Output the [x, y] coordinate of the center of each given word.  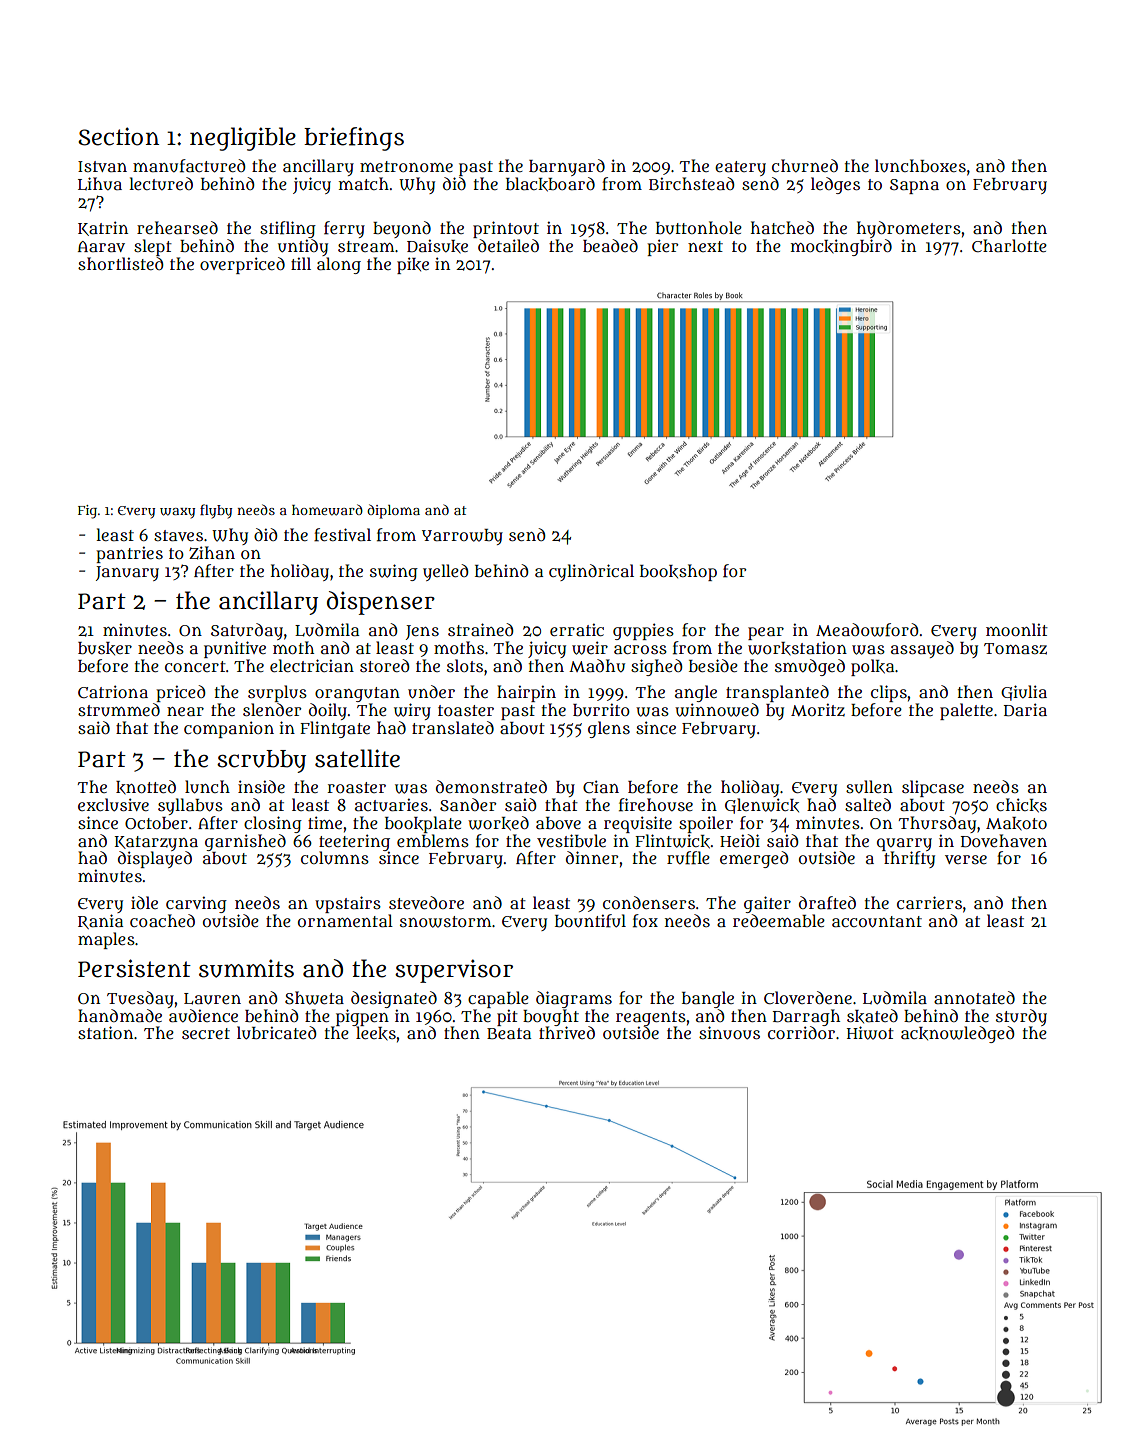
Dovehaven [1004, 840]
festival [342, 535]
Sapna [914, 186]
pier [662, 247]
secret [206, 1033]
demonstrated [491, 786]
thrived [567, 1032]
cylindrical [591, 572]
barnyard [567, 167]
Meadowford [867, 630]
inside [261, 786]
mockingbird [841, 247]
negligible [243, 139]
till [301, 263]
